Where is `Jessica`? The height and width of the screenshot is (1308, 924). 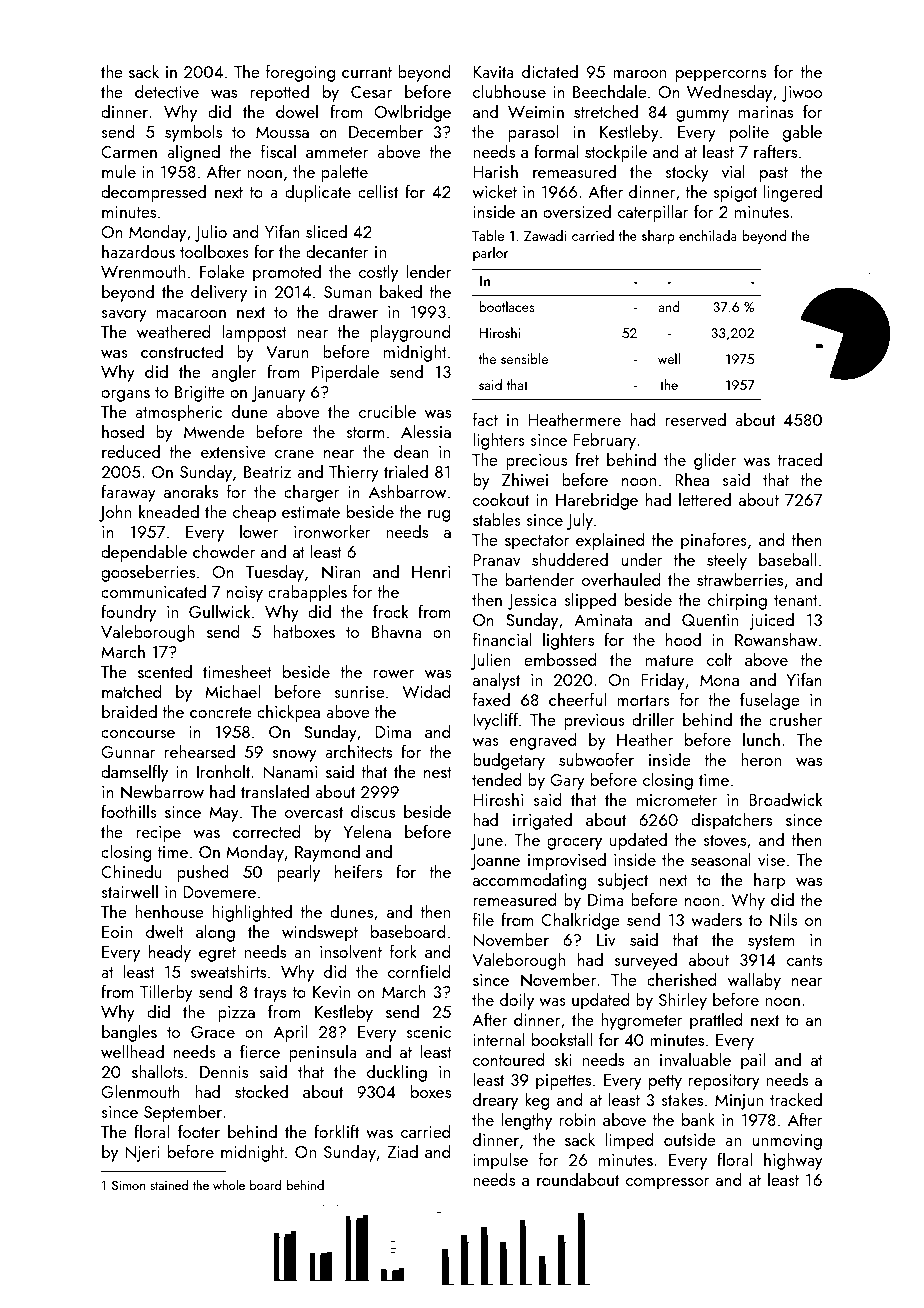 Jessica is located at coordinates (532, 602).
